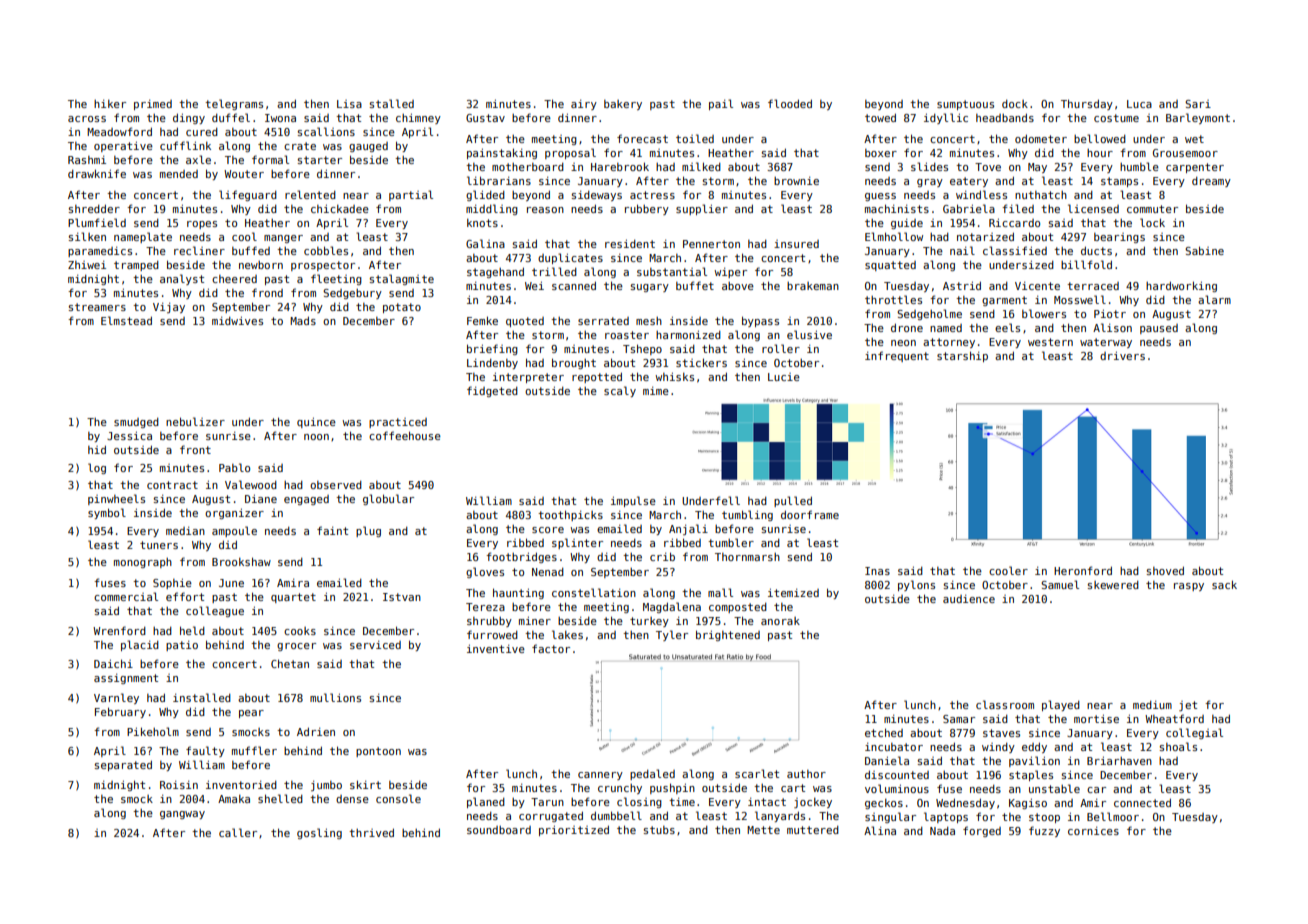  What do you see at coordinates (1001, 733) in the screenshot?
I see `staves` at bounding box center [1001, 733].
